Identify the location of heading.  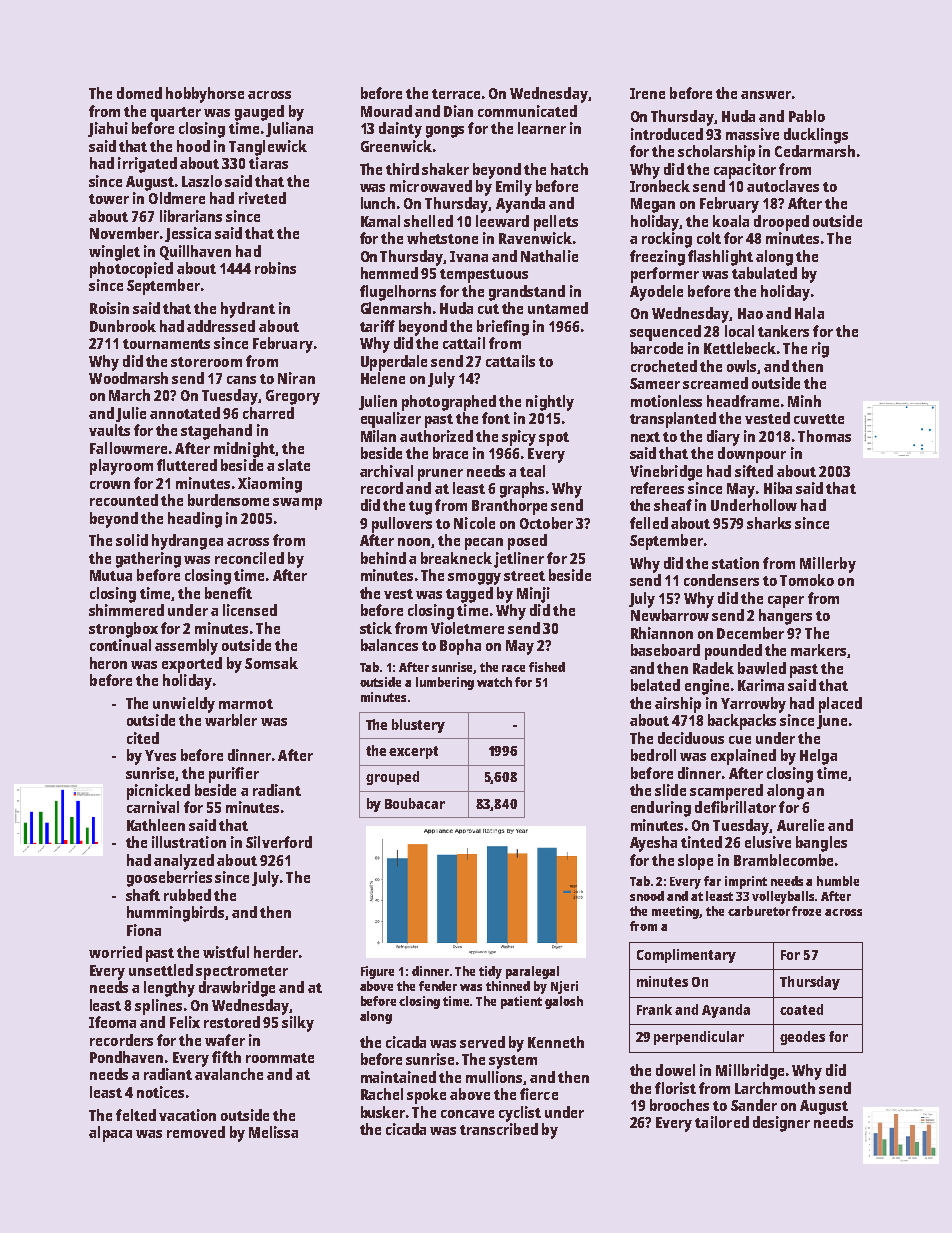
(195, 520).
